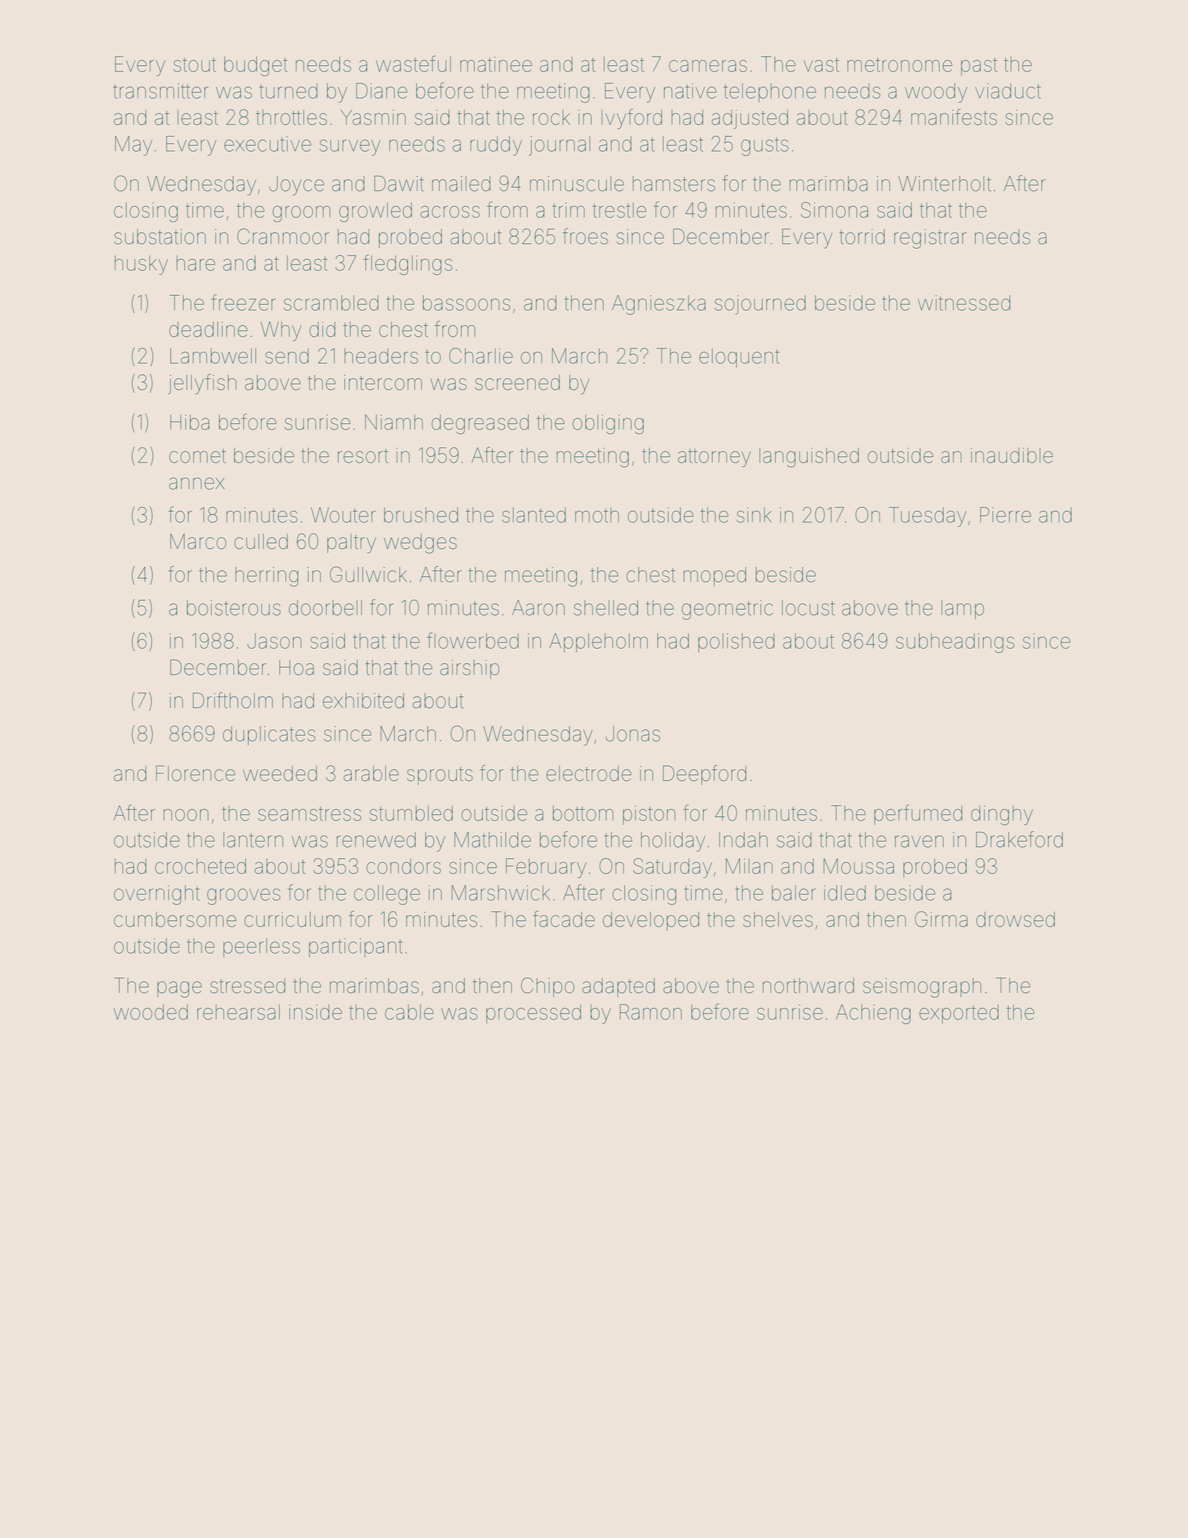  I want to click on wooded, so click(151, 1012).
